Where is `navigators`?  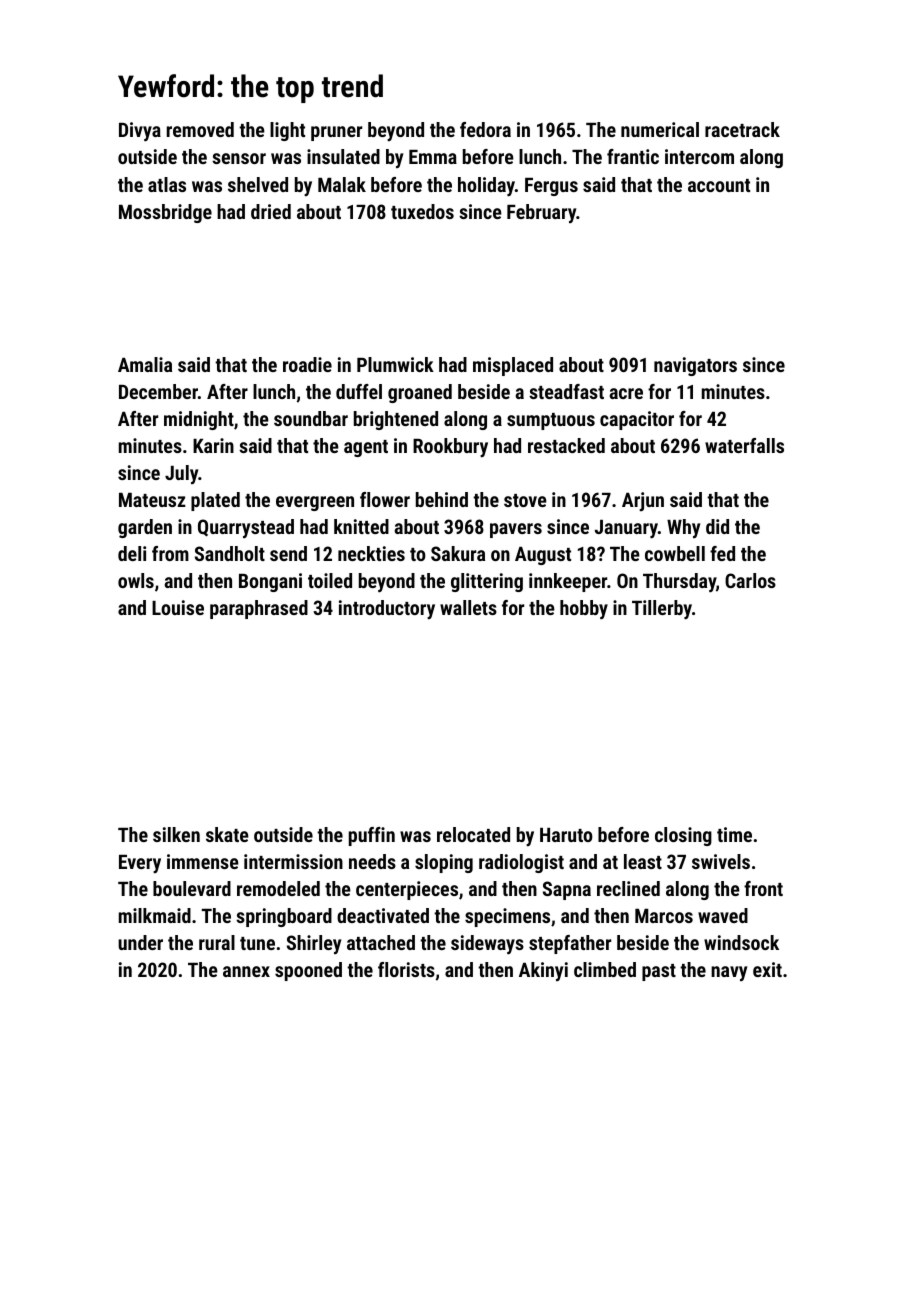 navigators is located at coordinates (695, 366).
